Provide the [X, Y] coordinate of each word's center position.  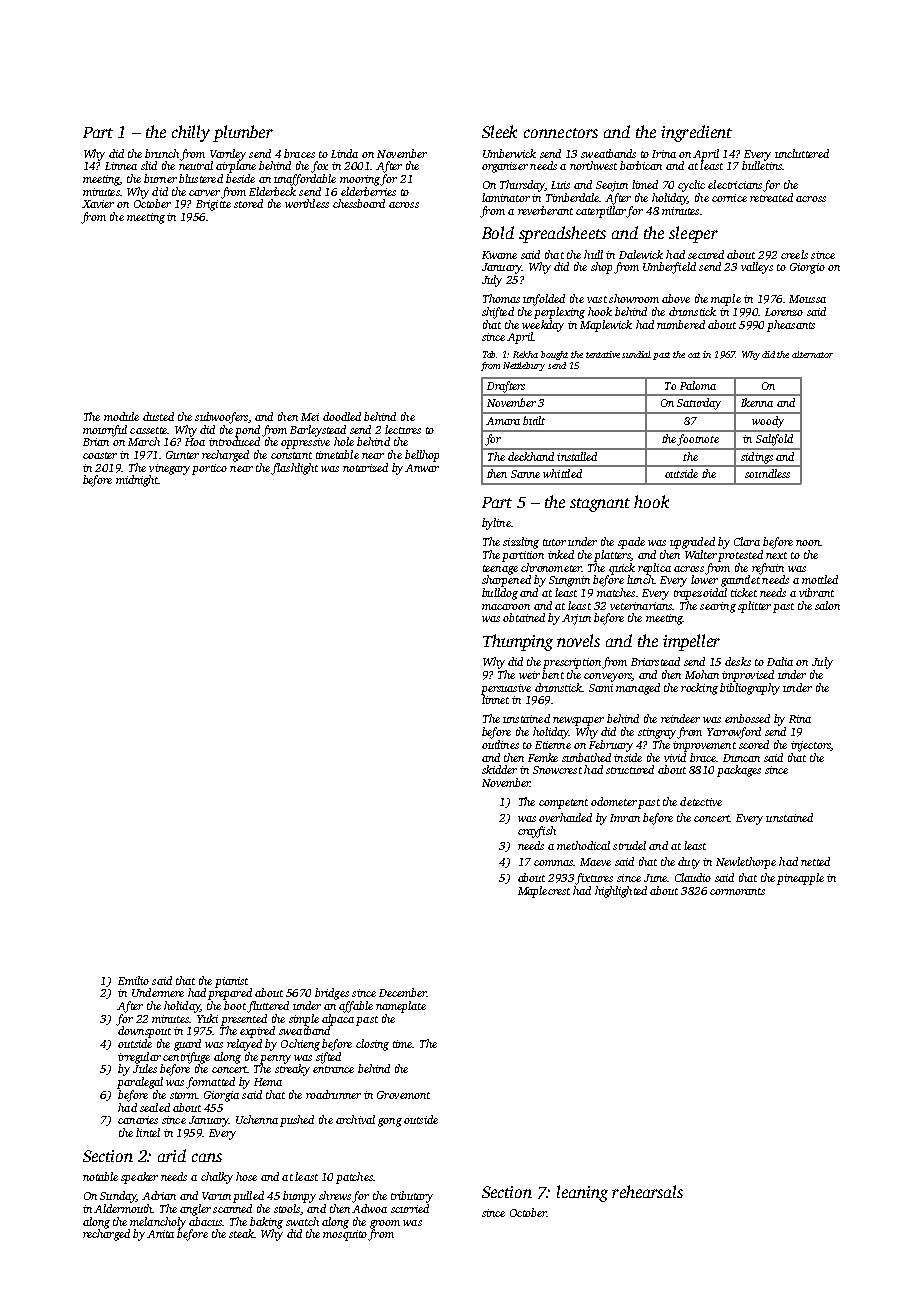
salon [827, 605]
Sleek [499, 131]
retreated [771, 197]
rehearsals [647, 1191]
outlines [500, 744]
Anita [160, 1234]
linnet [495, 699]
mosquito [345, 1235]
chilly [191, 133]
